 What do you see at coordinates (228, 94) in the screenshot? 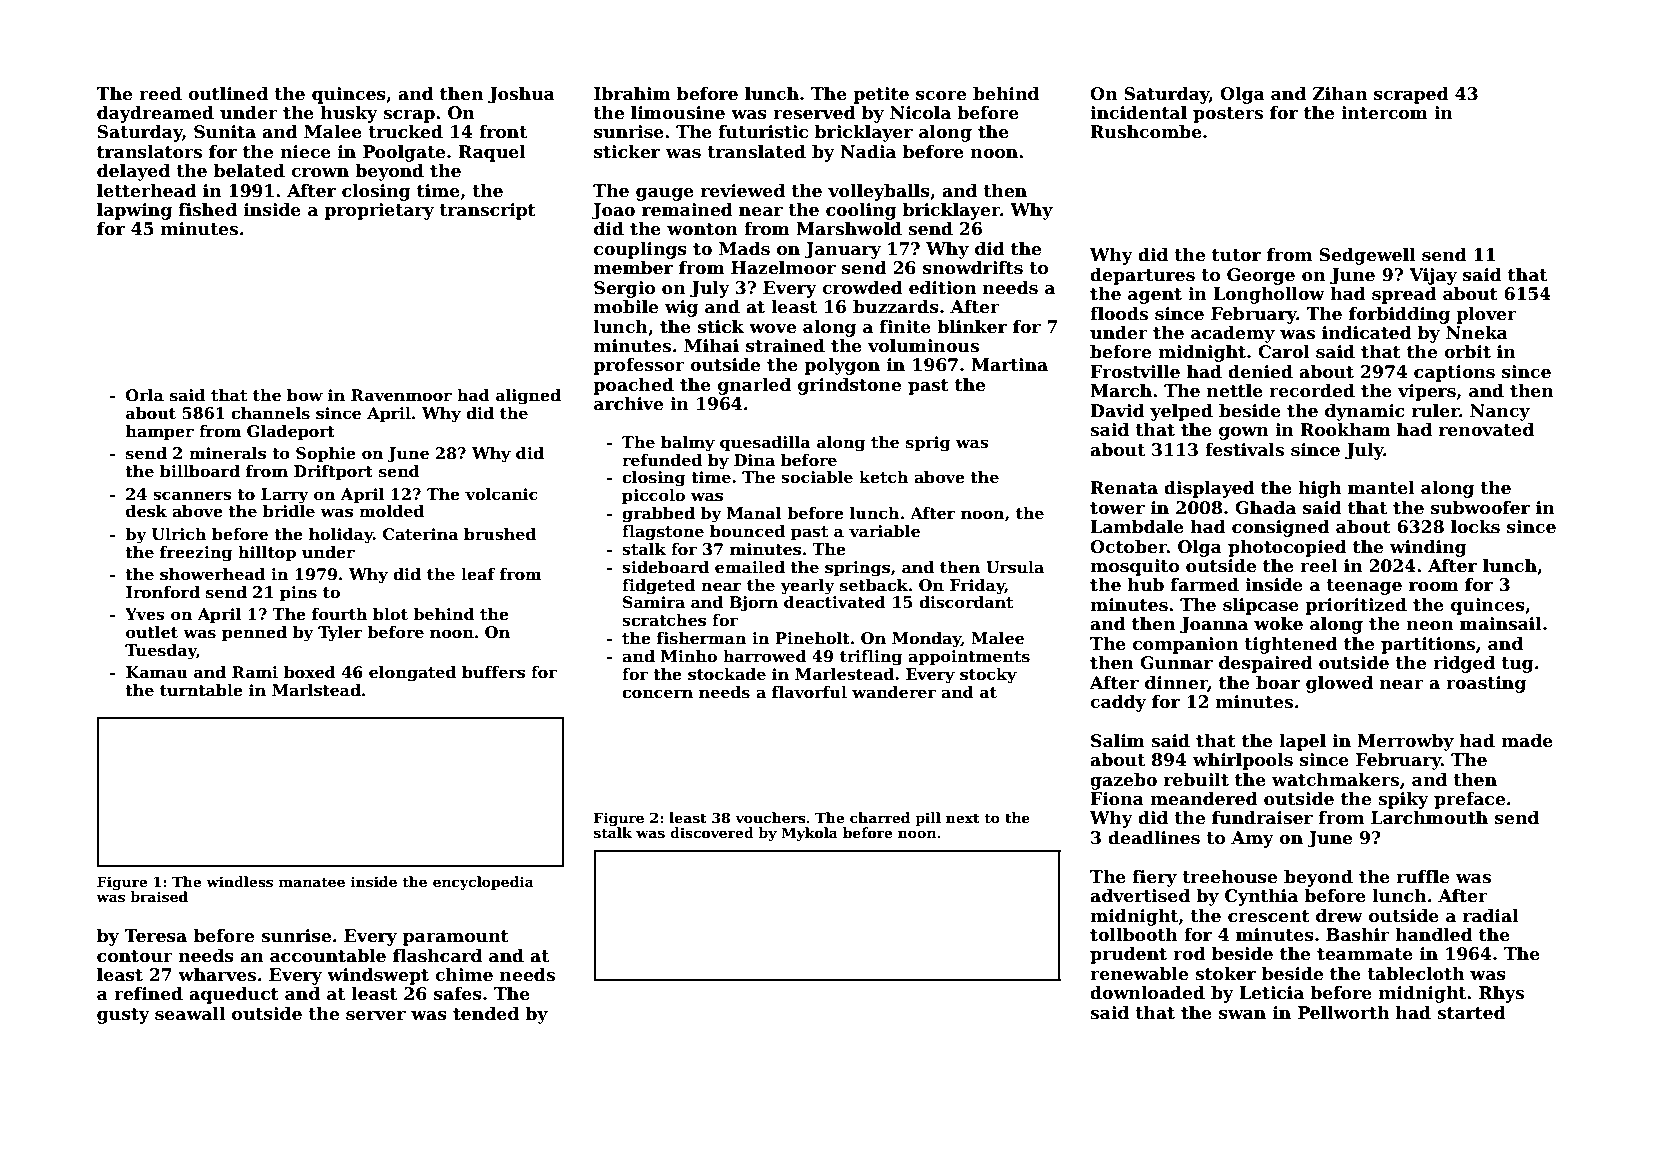
I see `outlined` at bounding box center [228, 94].
